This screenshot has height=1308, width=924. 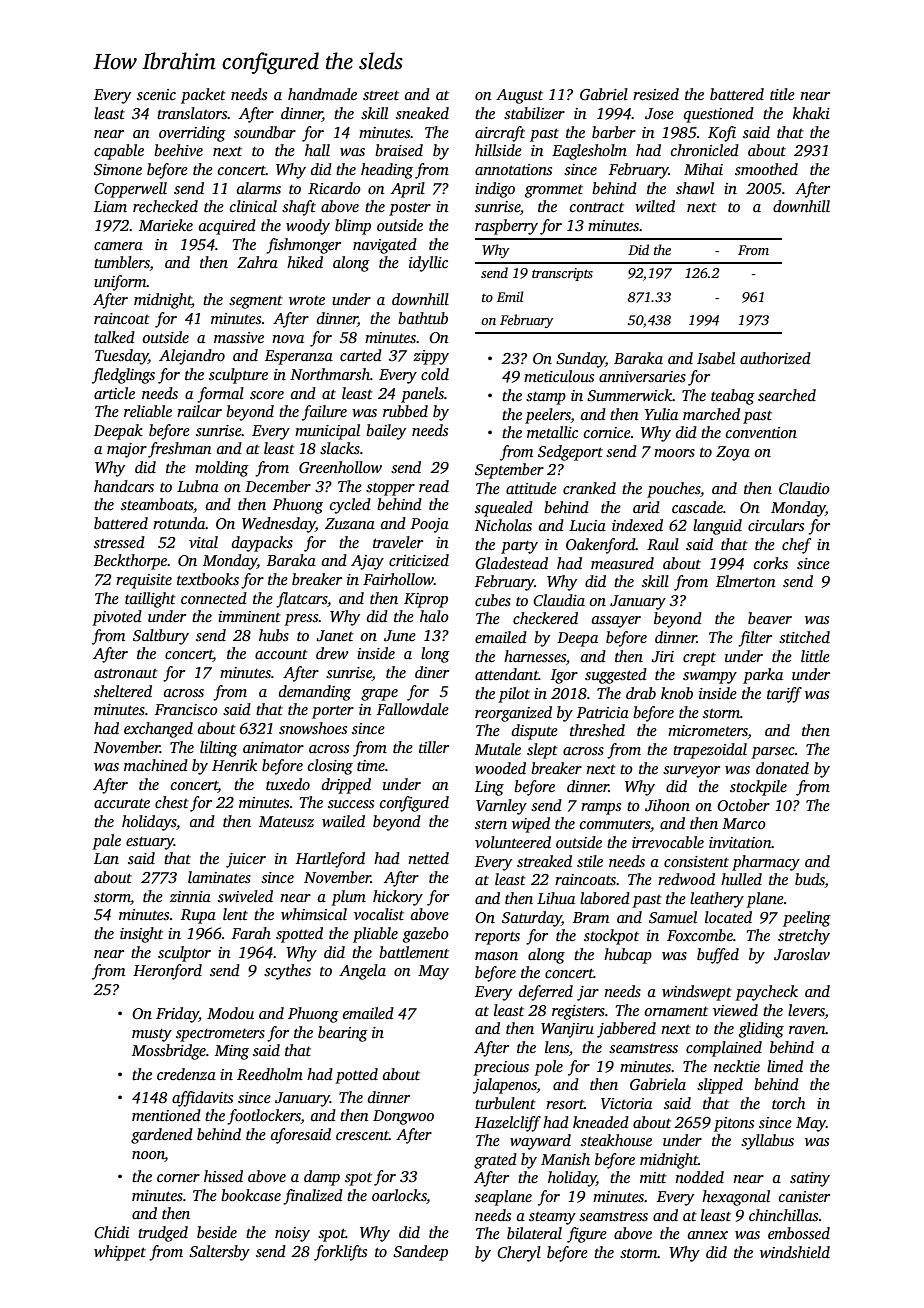 I want to click on wilted, so click(x=655, y=206).
